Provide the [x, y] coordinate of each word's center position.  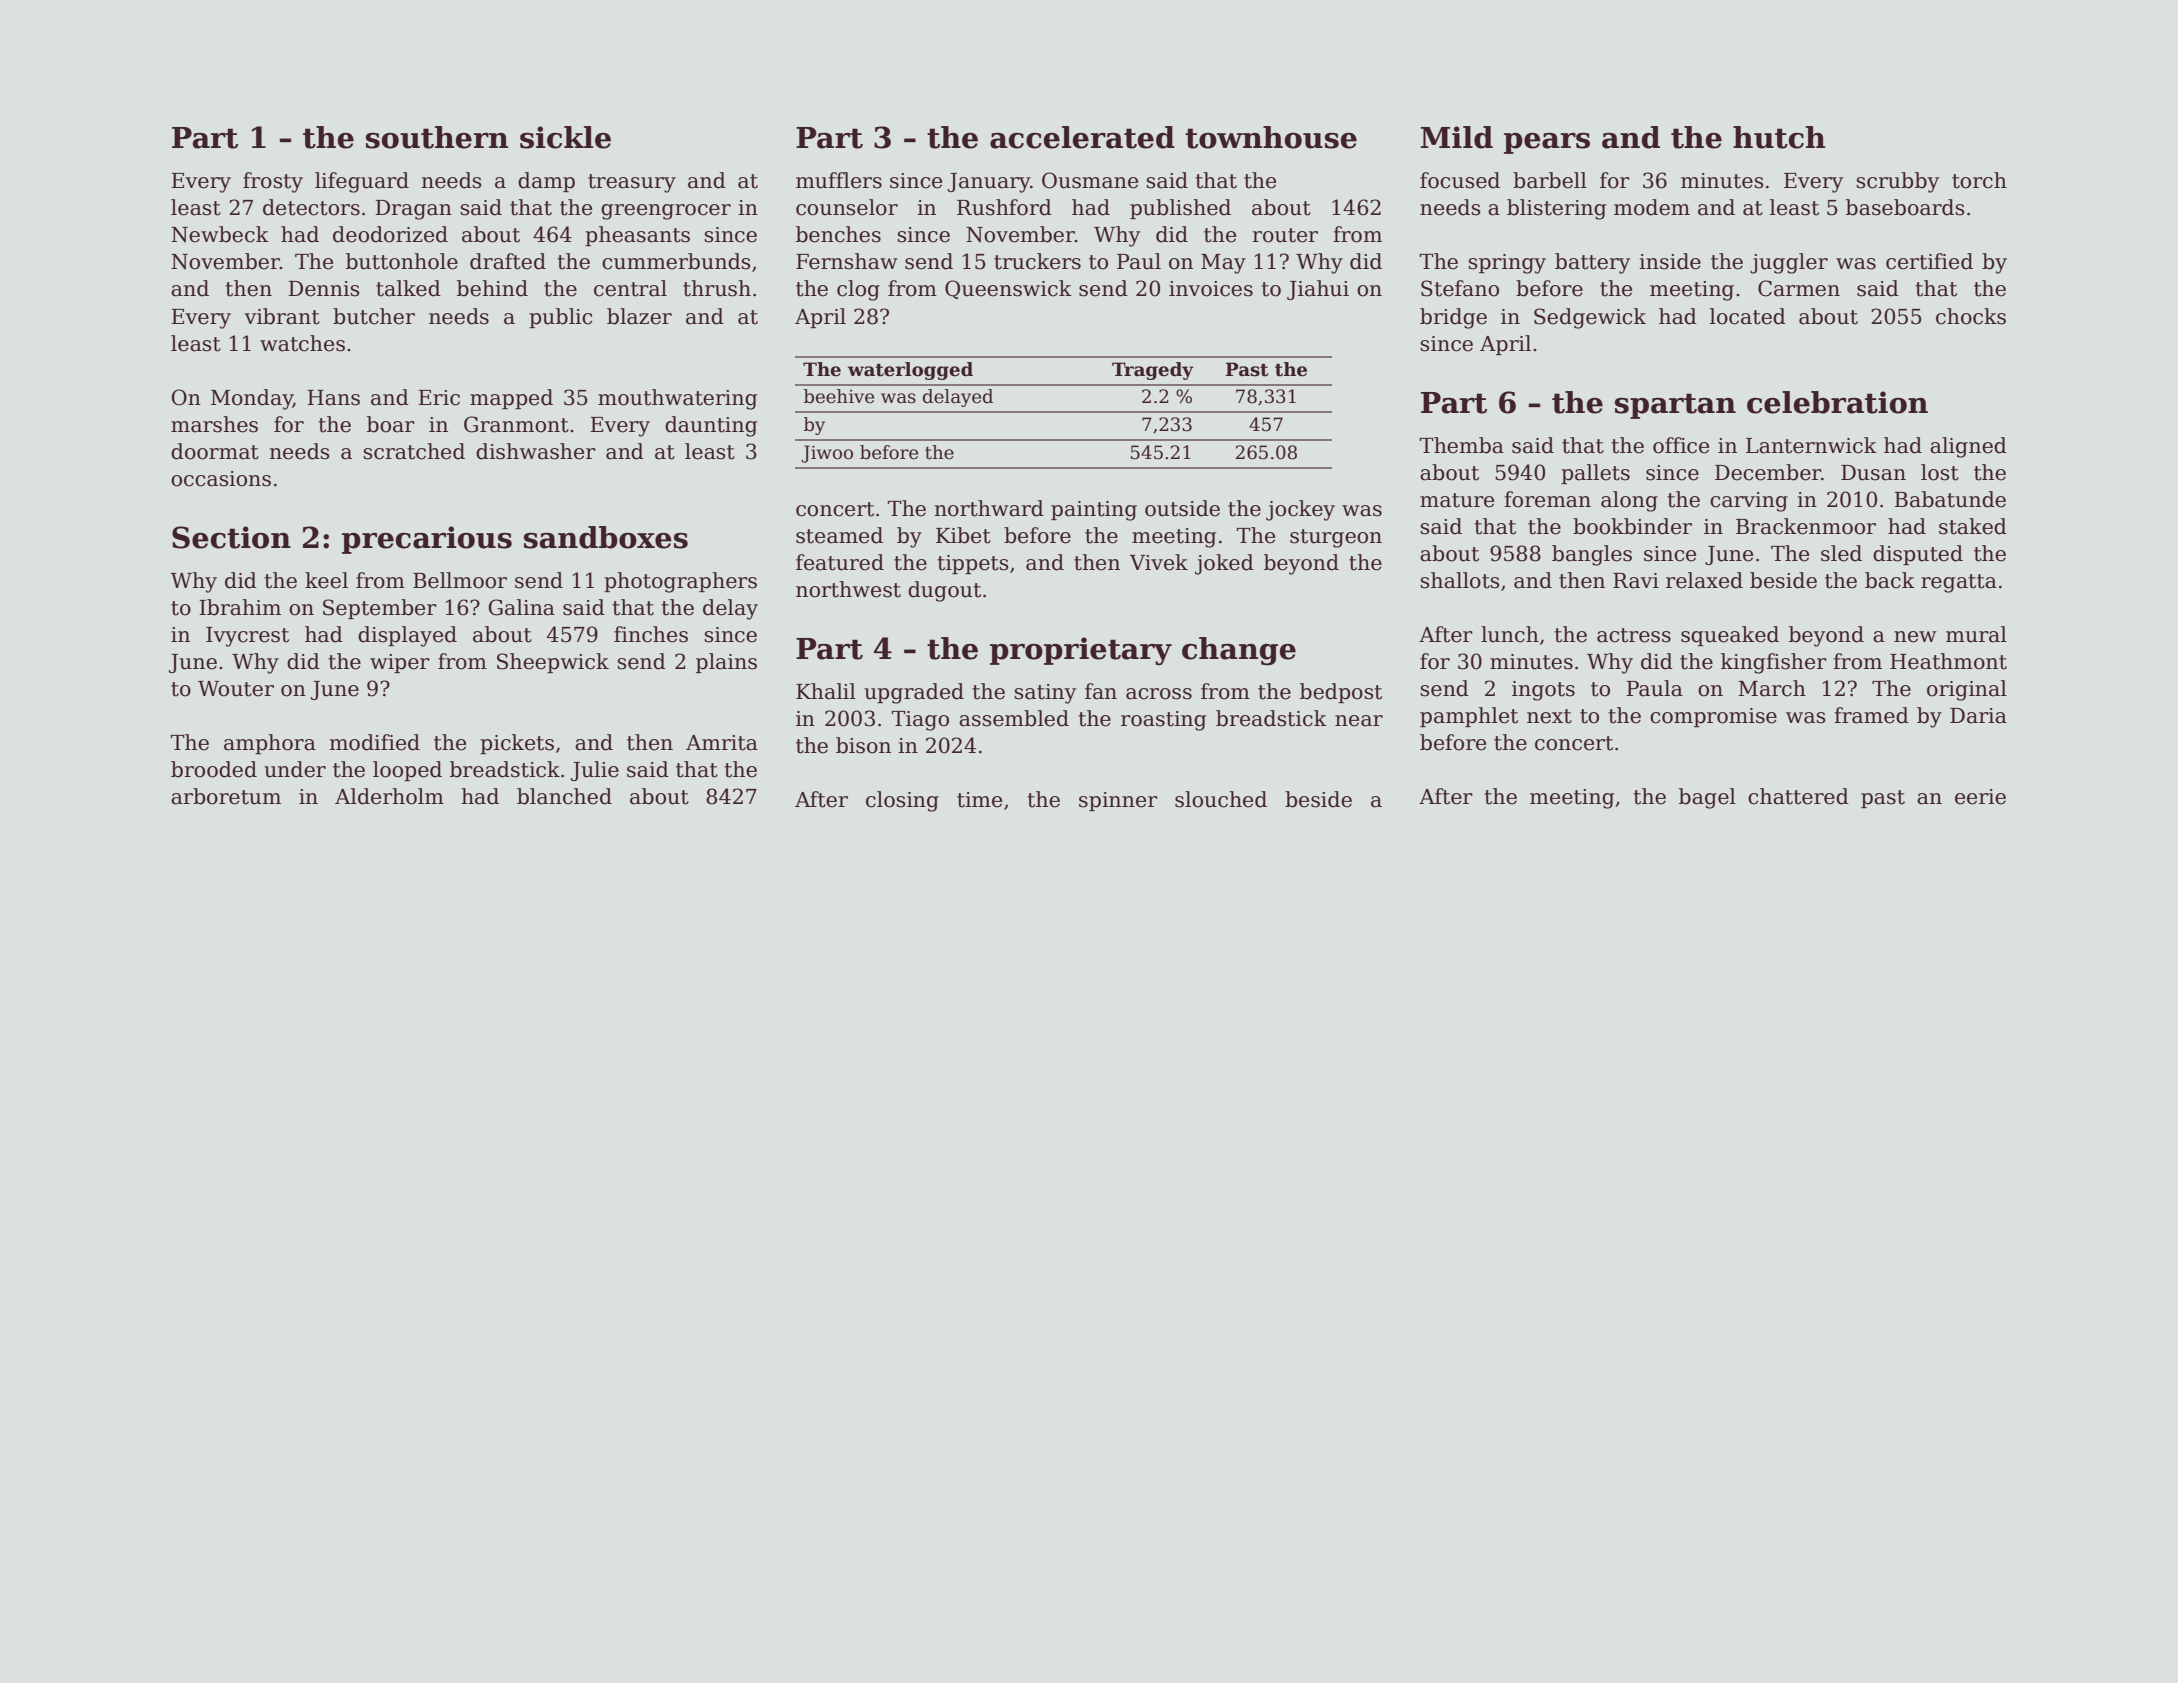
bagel [1707, 798]
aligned [1968, 447]
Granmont [516, 424]
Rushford [1004, 207]
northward [989, 508]
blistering [1556, 209]
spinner [1118, 801]
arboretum [226, 796]
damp [546, 182]
